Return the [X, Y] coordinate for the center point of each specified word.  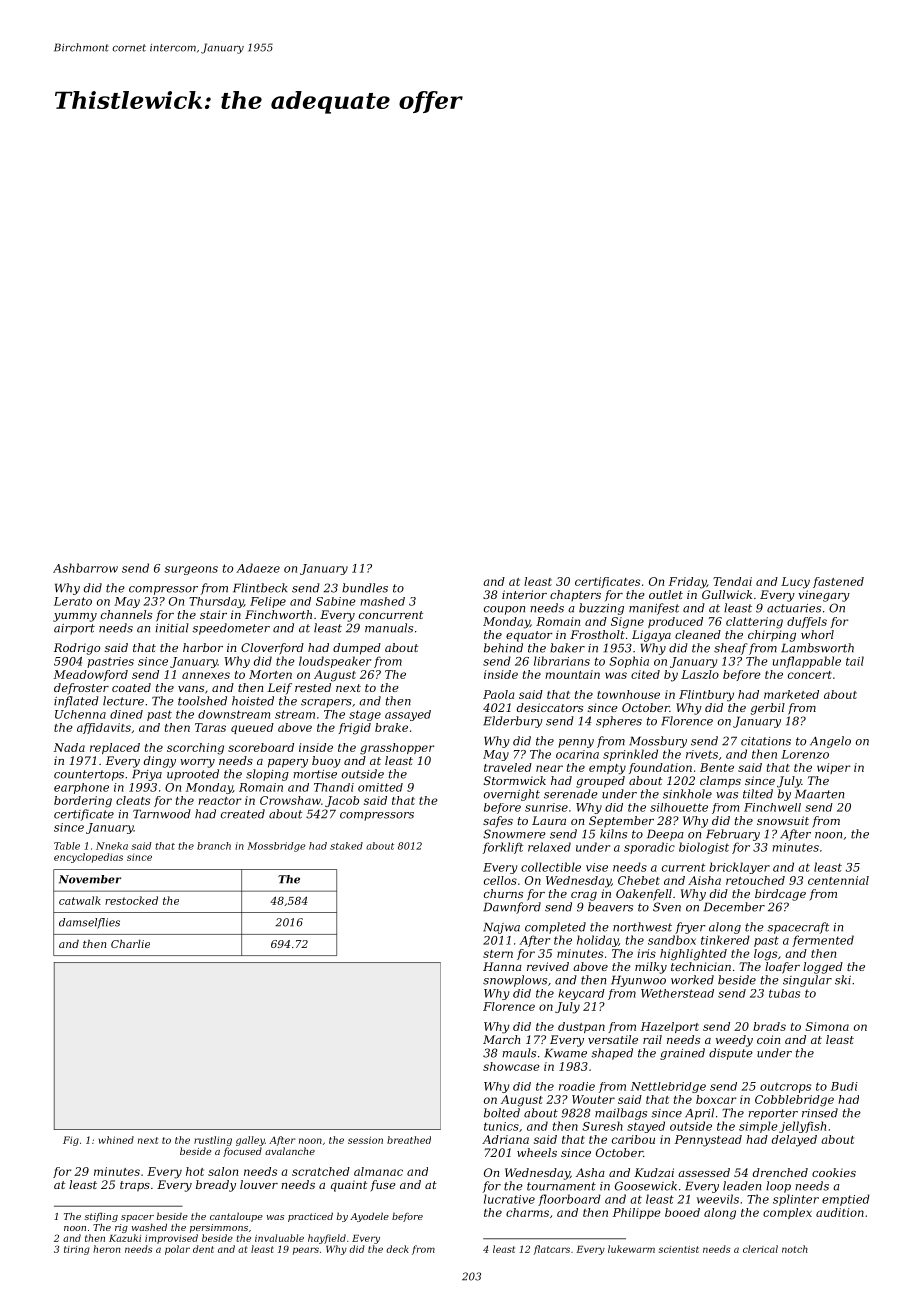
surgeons [191, 570]
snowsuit [783, 820]
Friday [688, 583]
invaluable [279, 1238]
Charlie [130, 944]
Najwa [501, 928]
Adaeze [258, 568]
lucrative [509, 1199]
